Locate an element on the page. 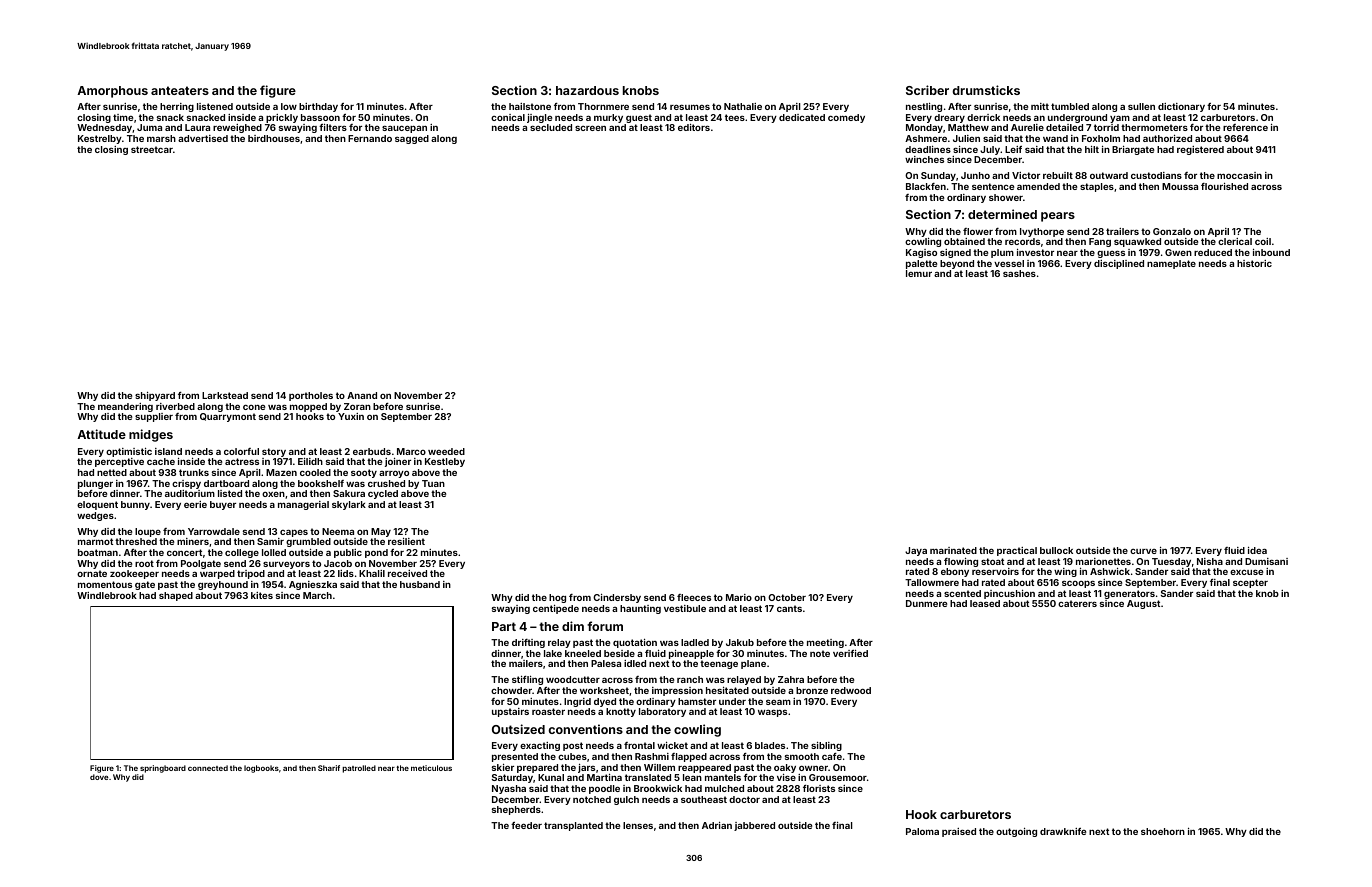  scepter is located at coordinates (1250, 583).
